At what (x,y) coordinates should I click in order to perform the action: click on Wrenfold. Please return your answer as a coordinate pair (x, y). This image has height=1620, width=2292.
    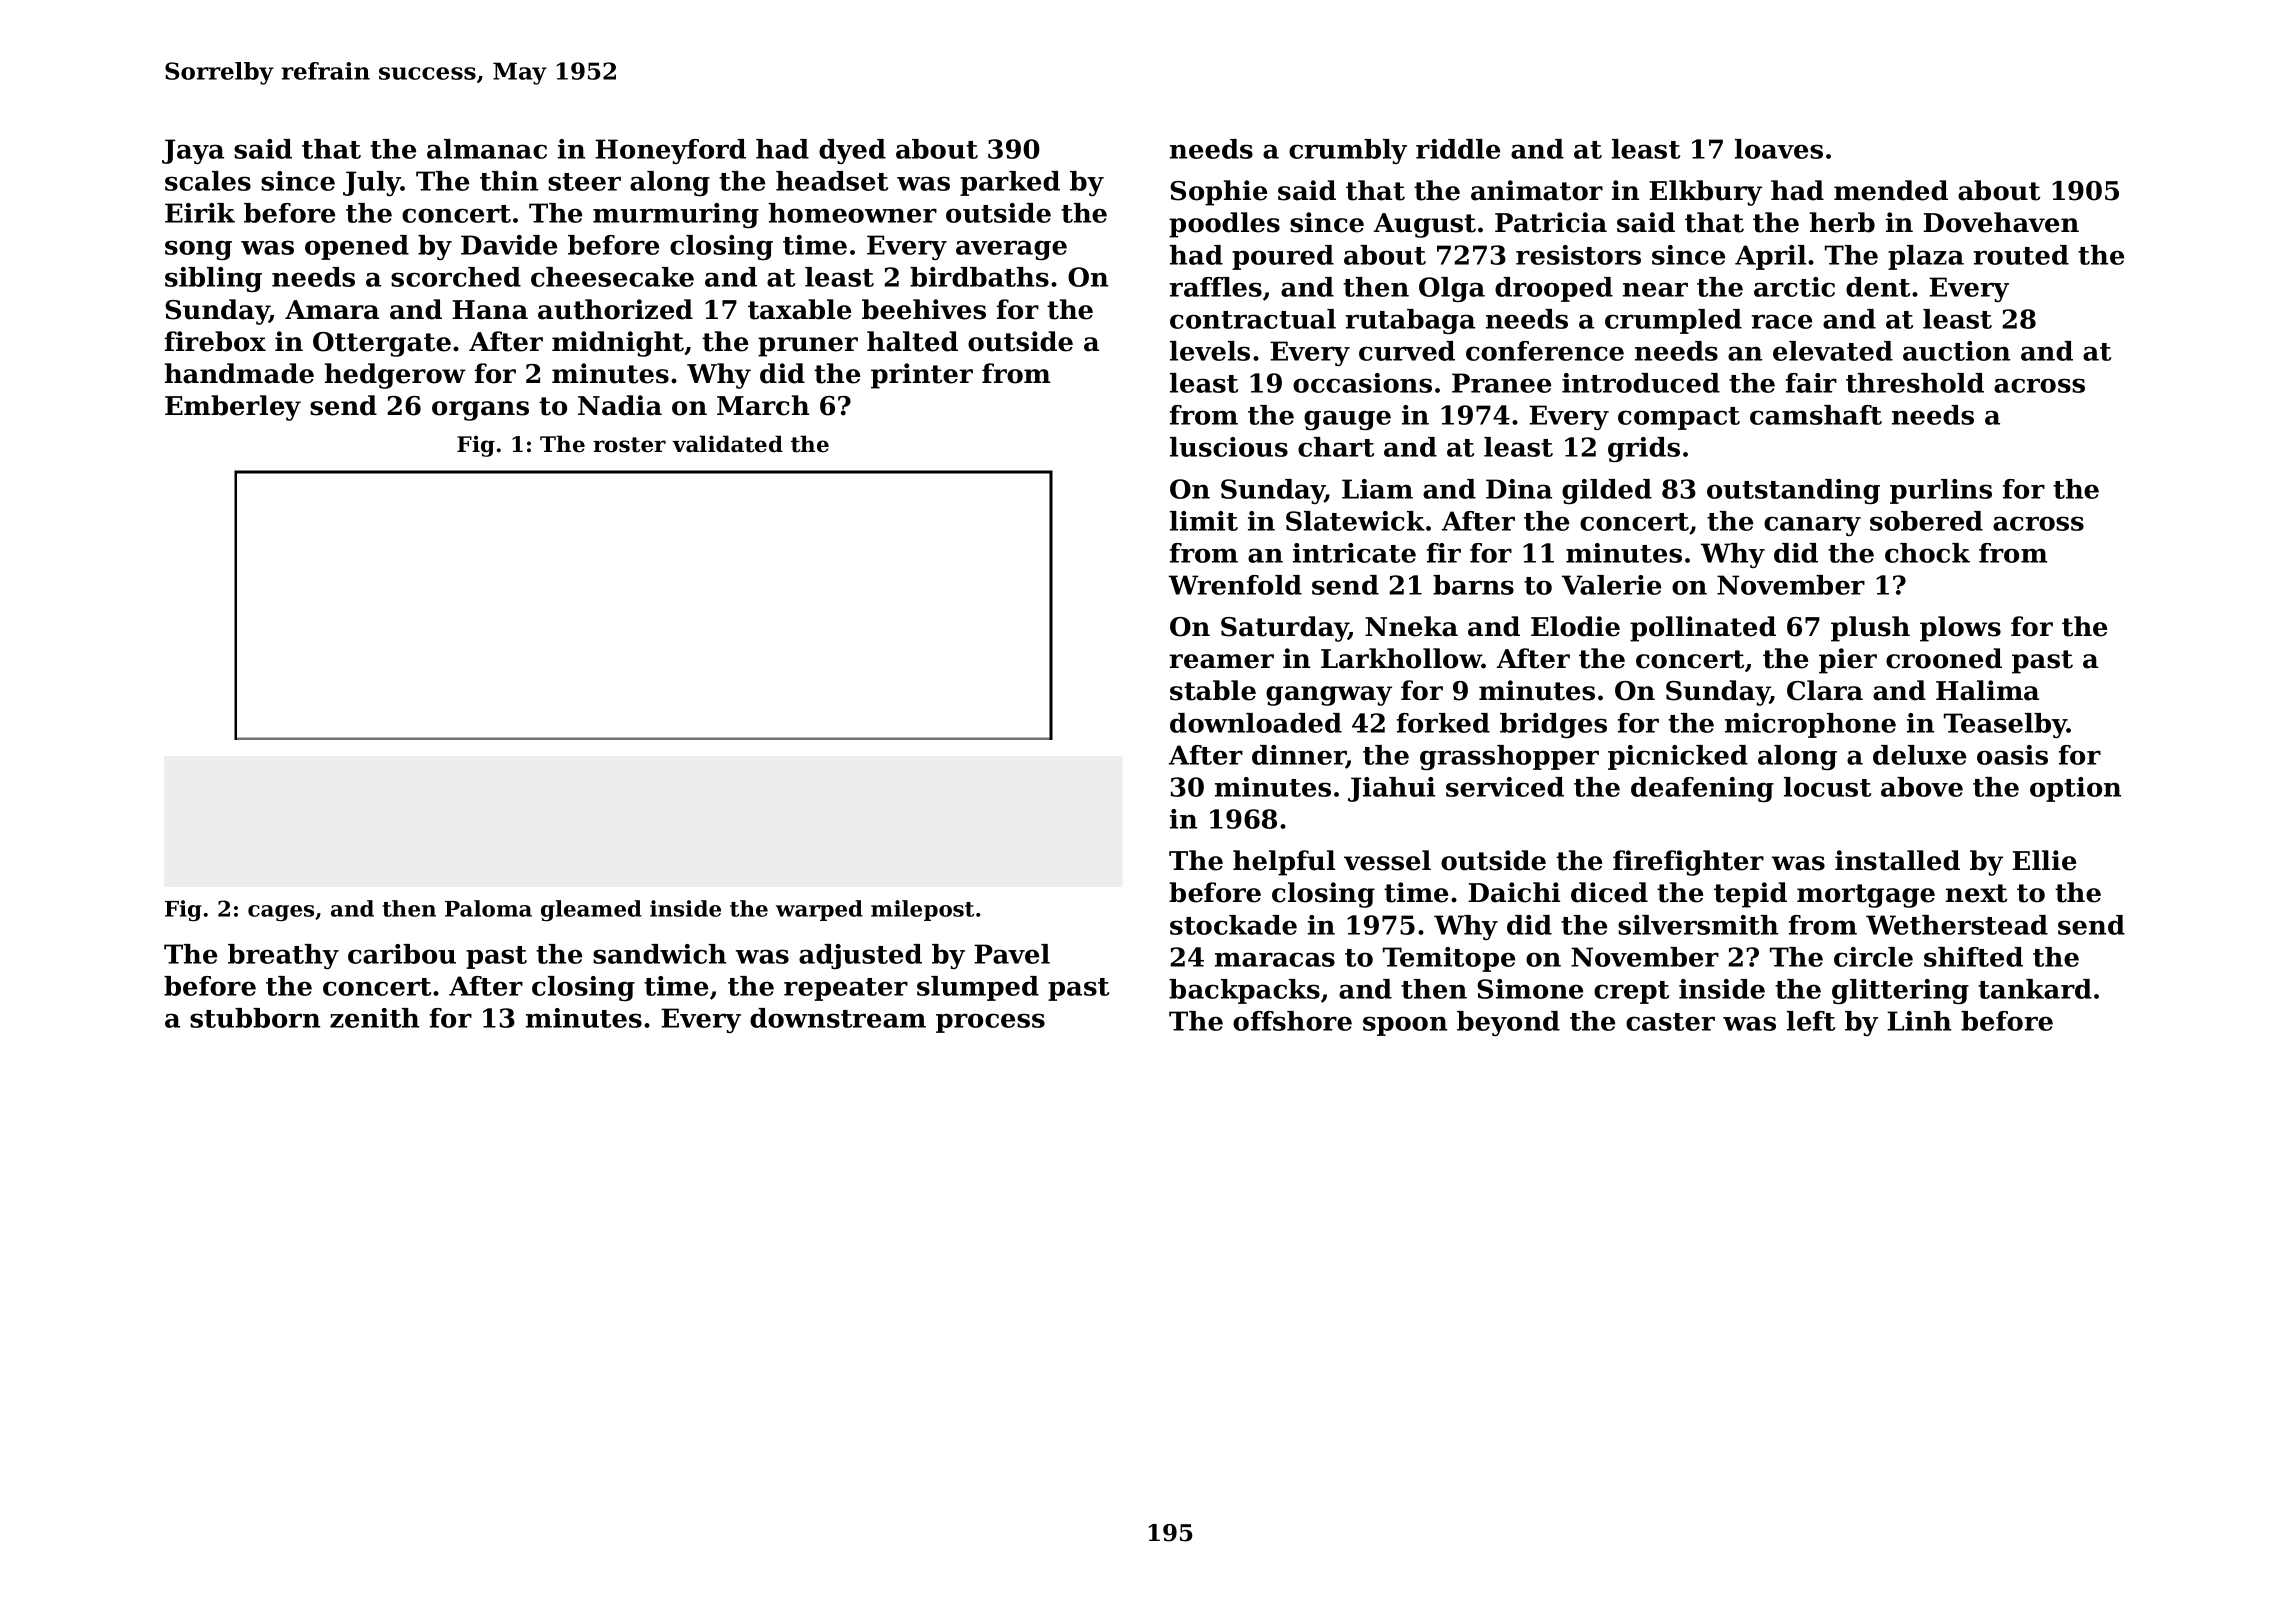
    Looking at the image, I should click on (1235, 585).
